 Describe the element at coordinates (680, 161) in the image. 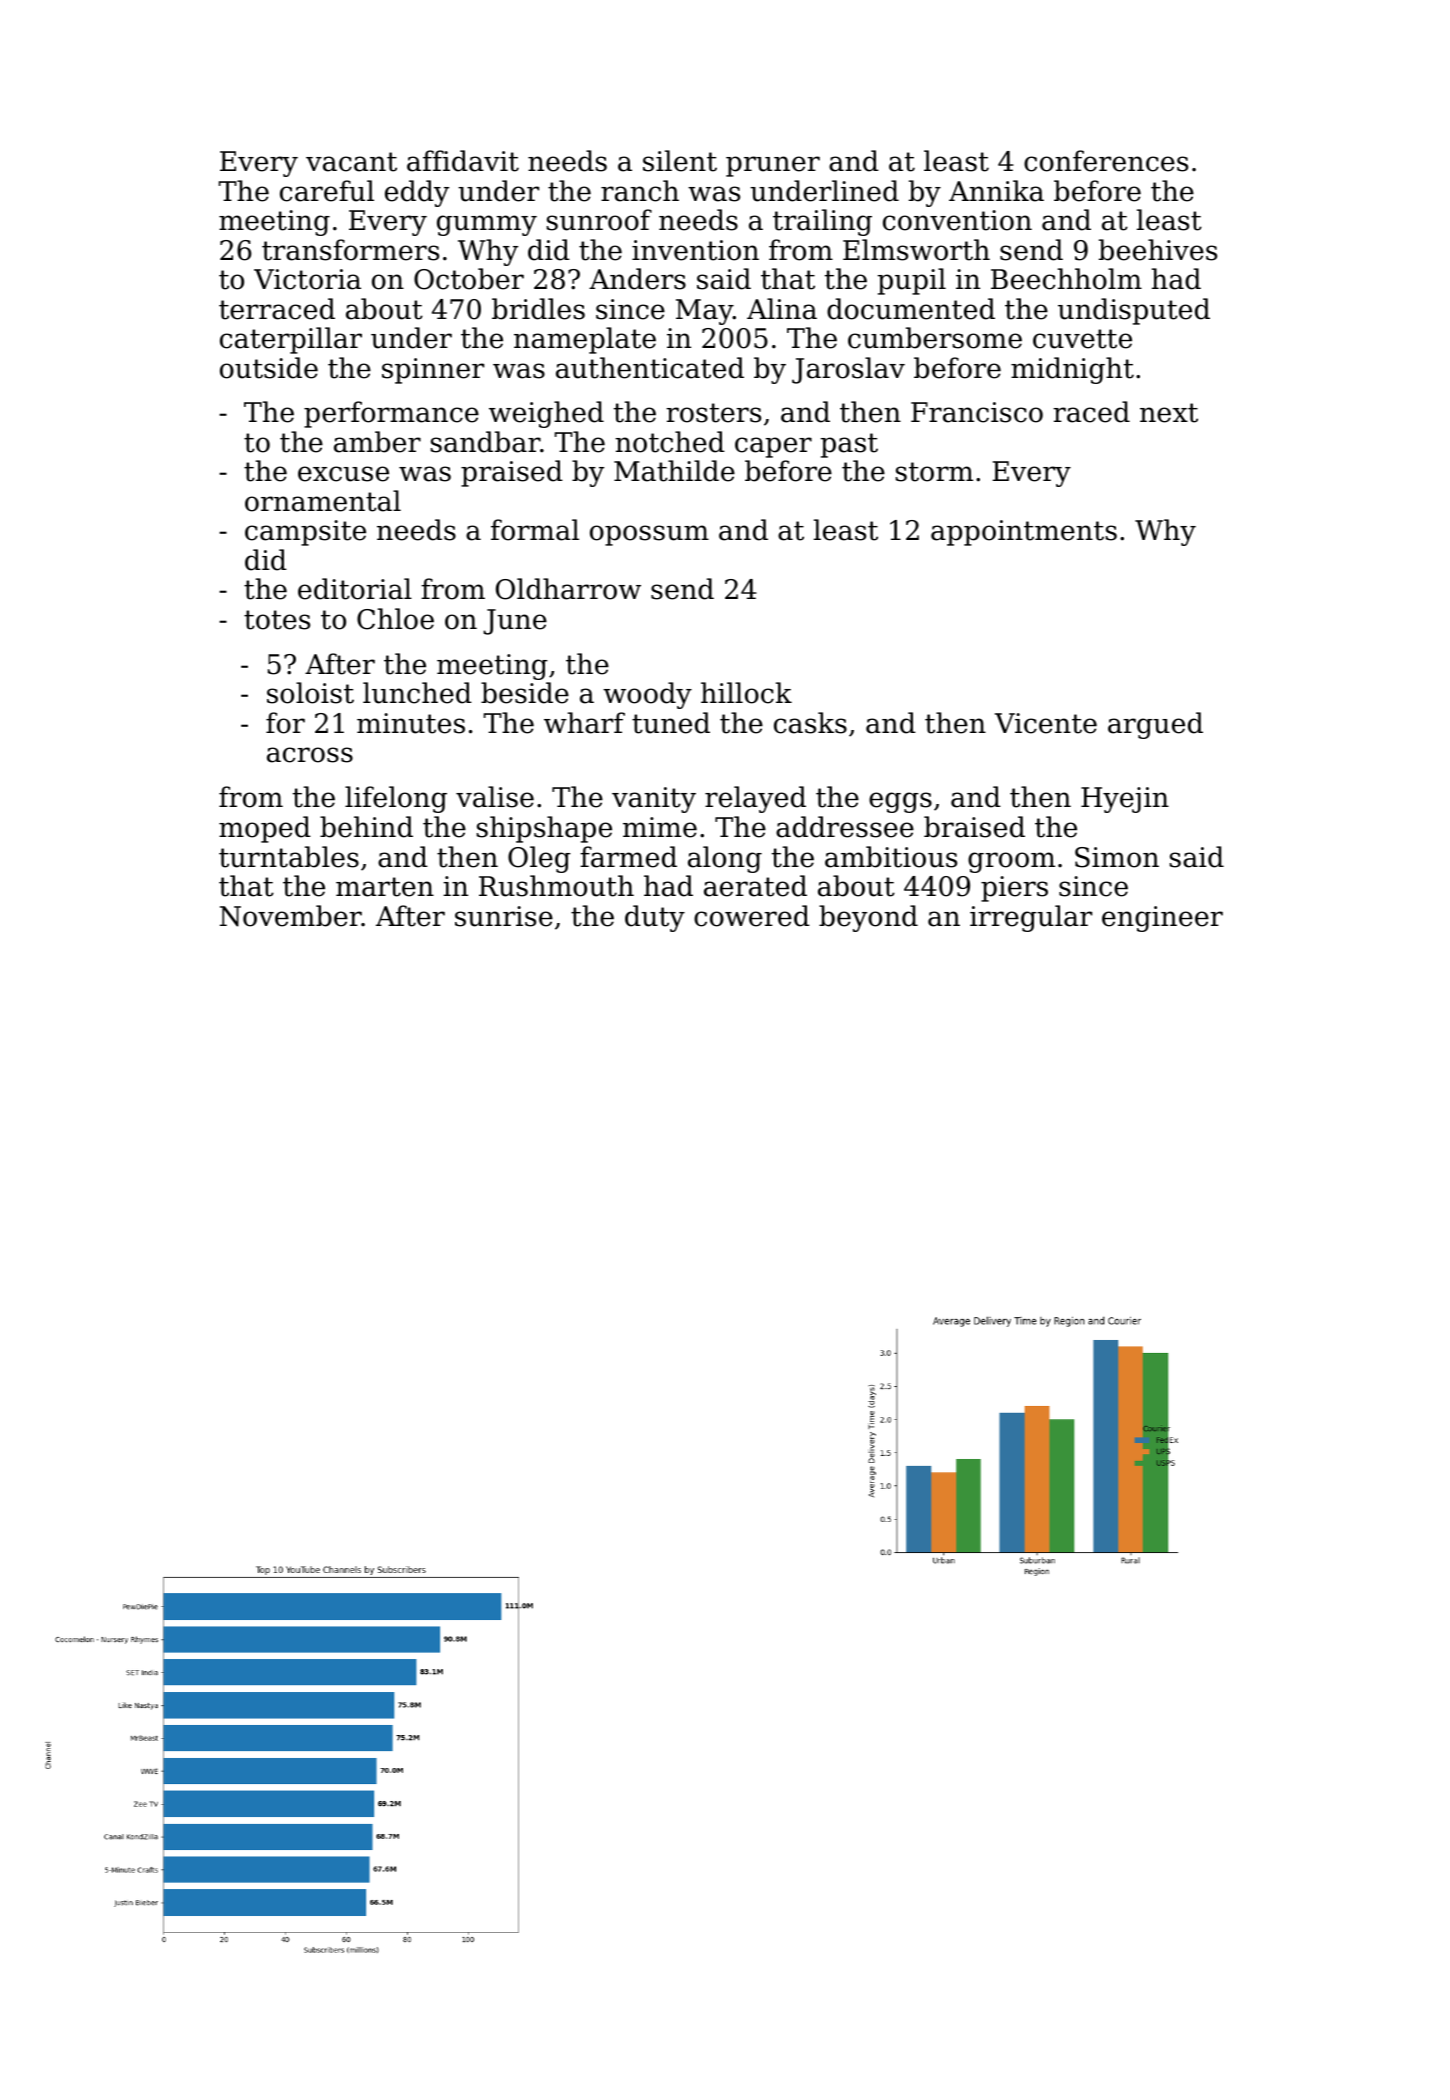

I see `silent` at that location.
